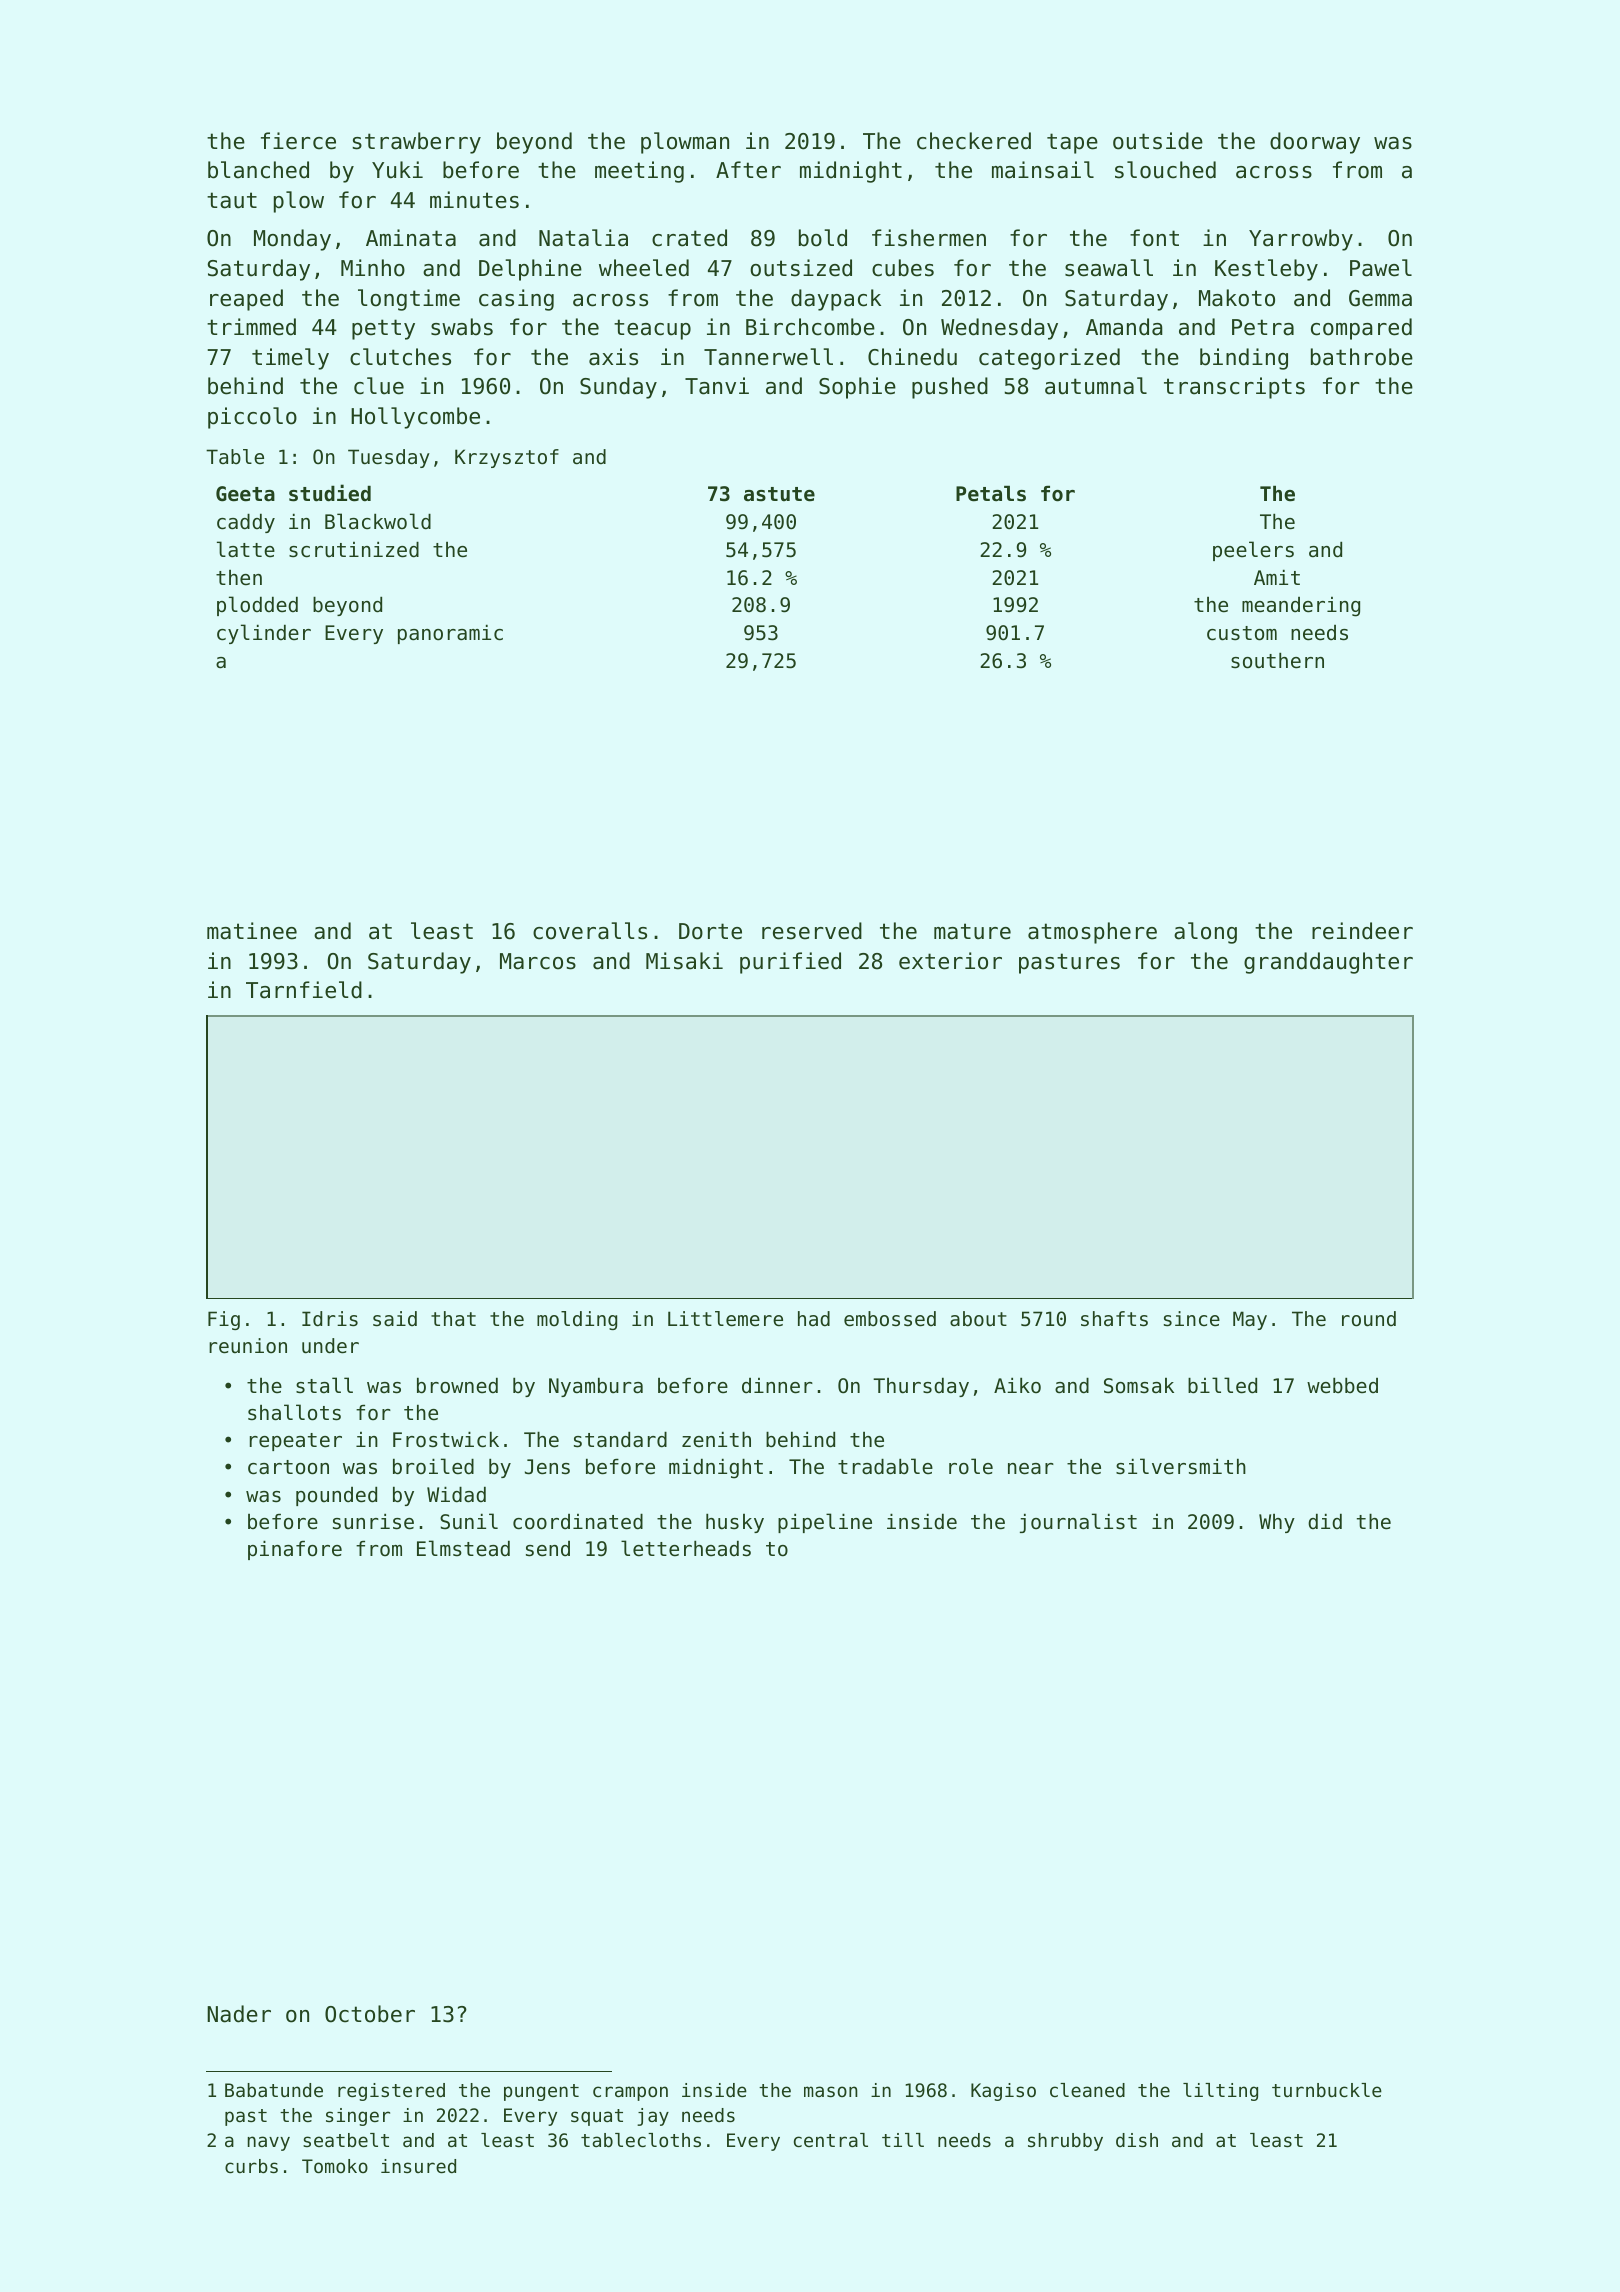 This screenshot has height=2292, width=1620. Describe the element at coordinates (450, 634) in the screenshot. I see `panoramic` at that location.
